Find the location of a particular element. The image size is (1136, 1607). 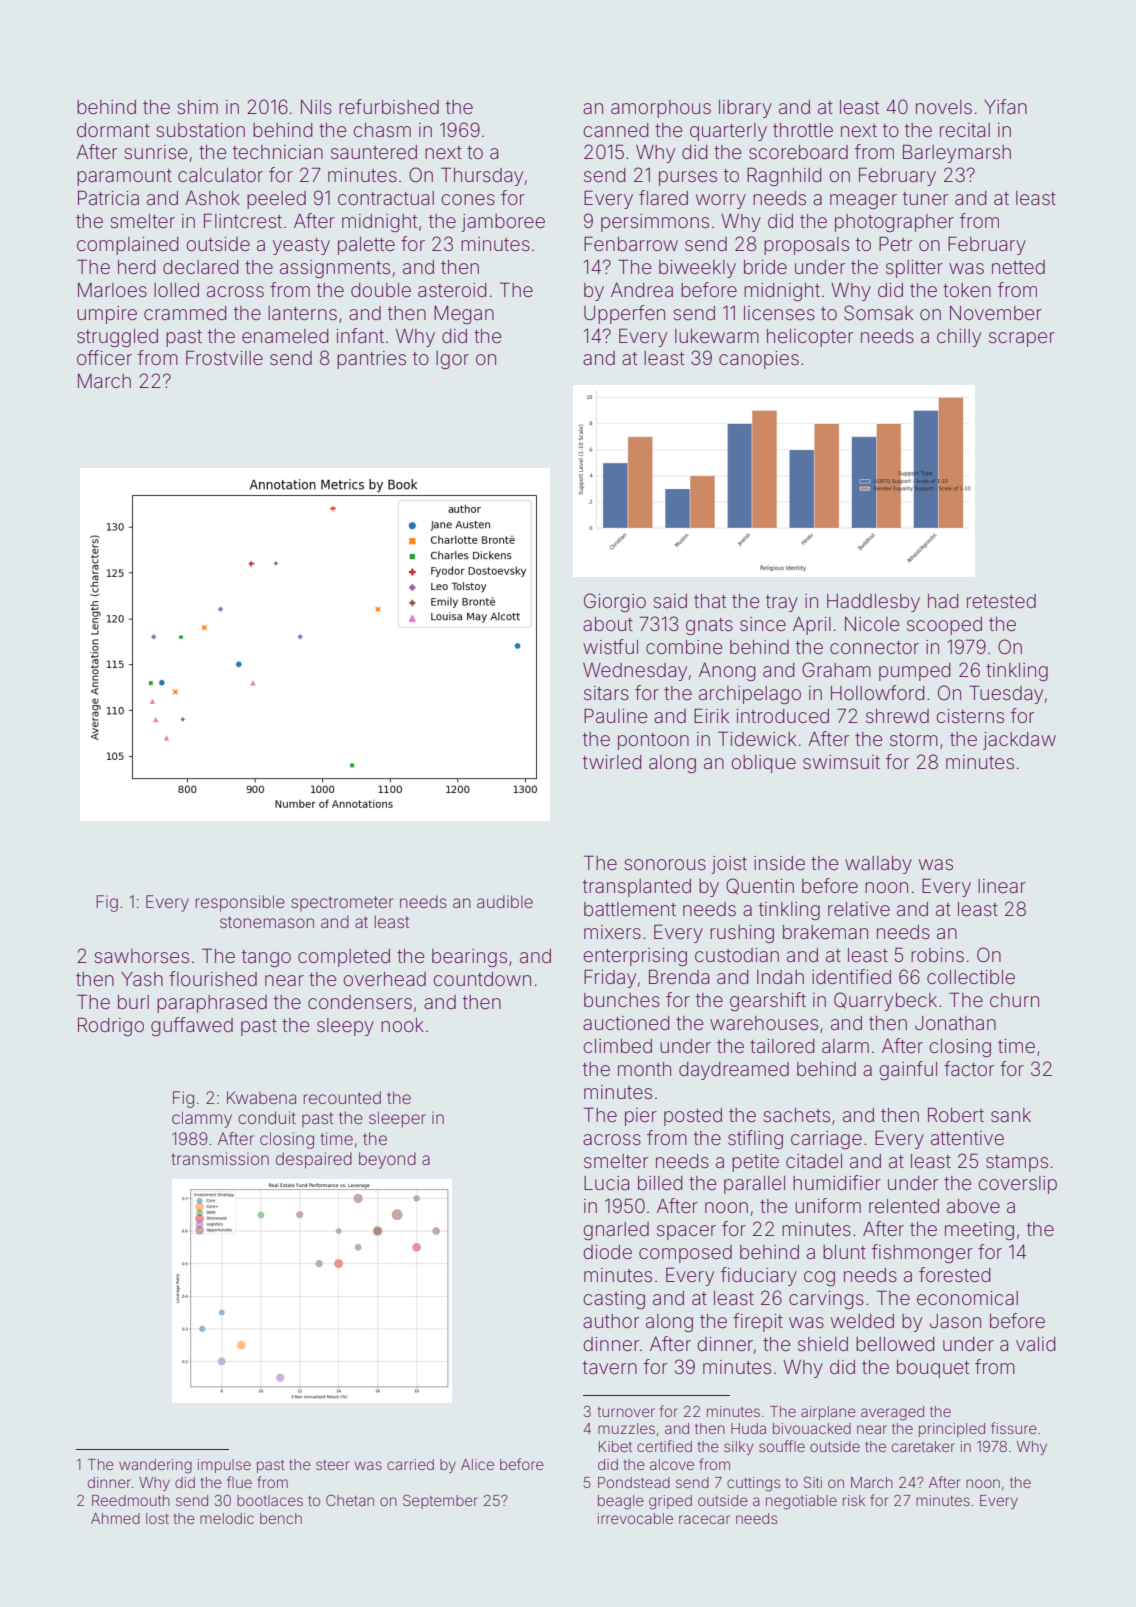

Graham is located at coordinates (836, 669).
